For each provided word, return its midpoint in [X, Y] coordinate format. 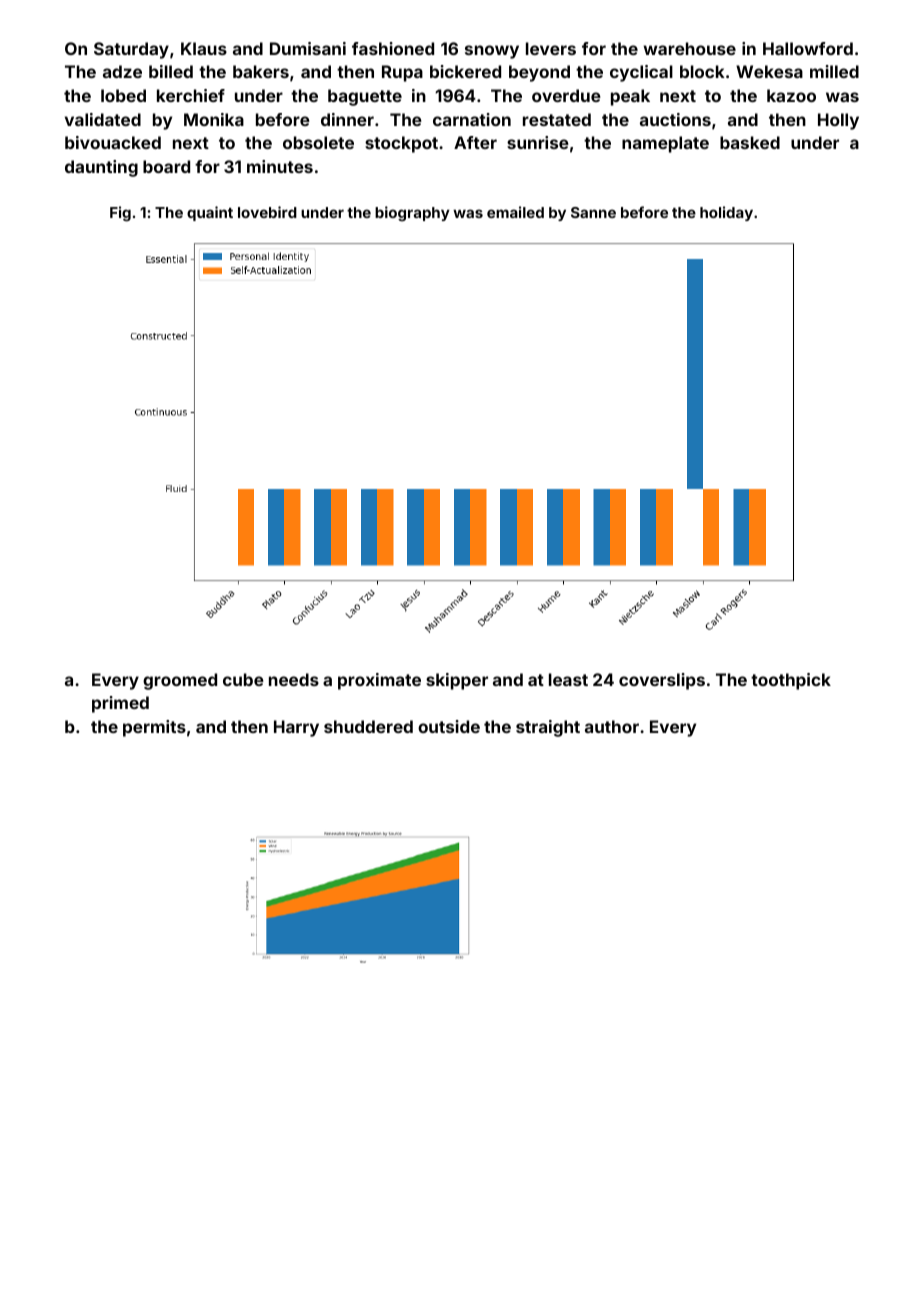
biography [412, 213]
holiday [726, 213]
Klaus [204, 48]
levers [551, 48]
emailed [515, 212]
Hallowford [808, 48]
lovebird [267, 212]
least [568, 679]
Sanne [593, 212]
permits [154, 728]
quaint [210, 213]
